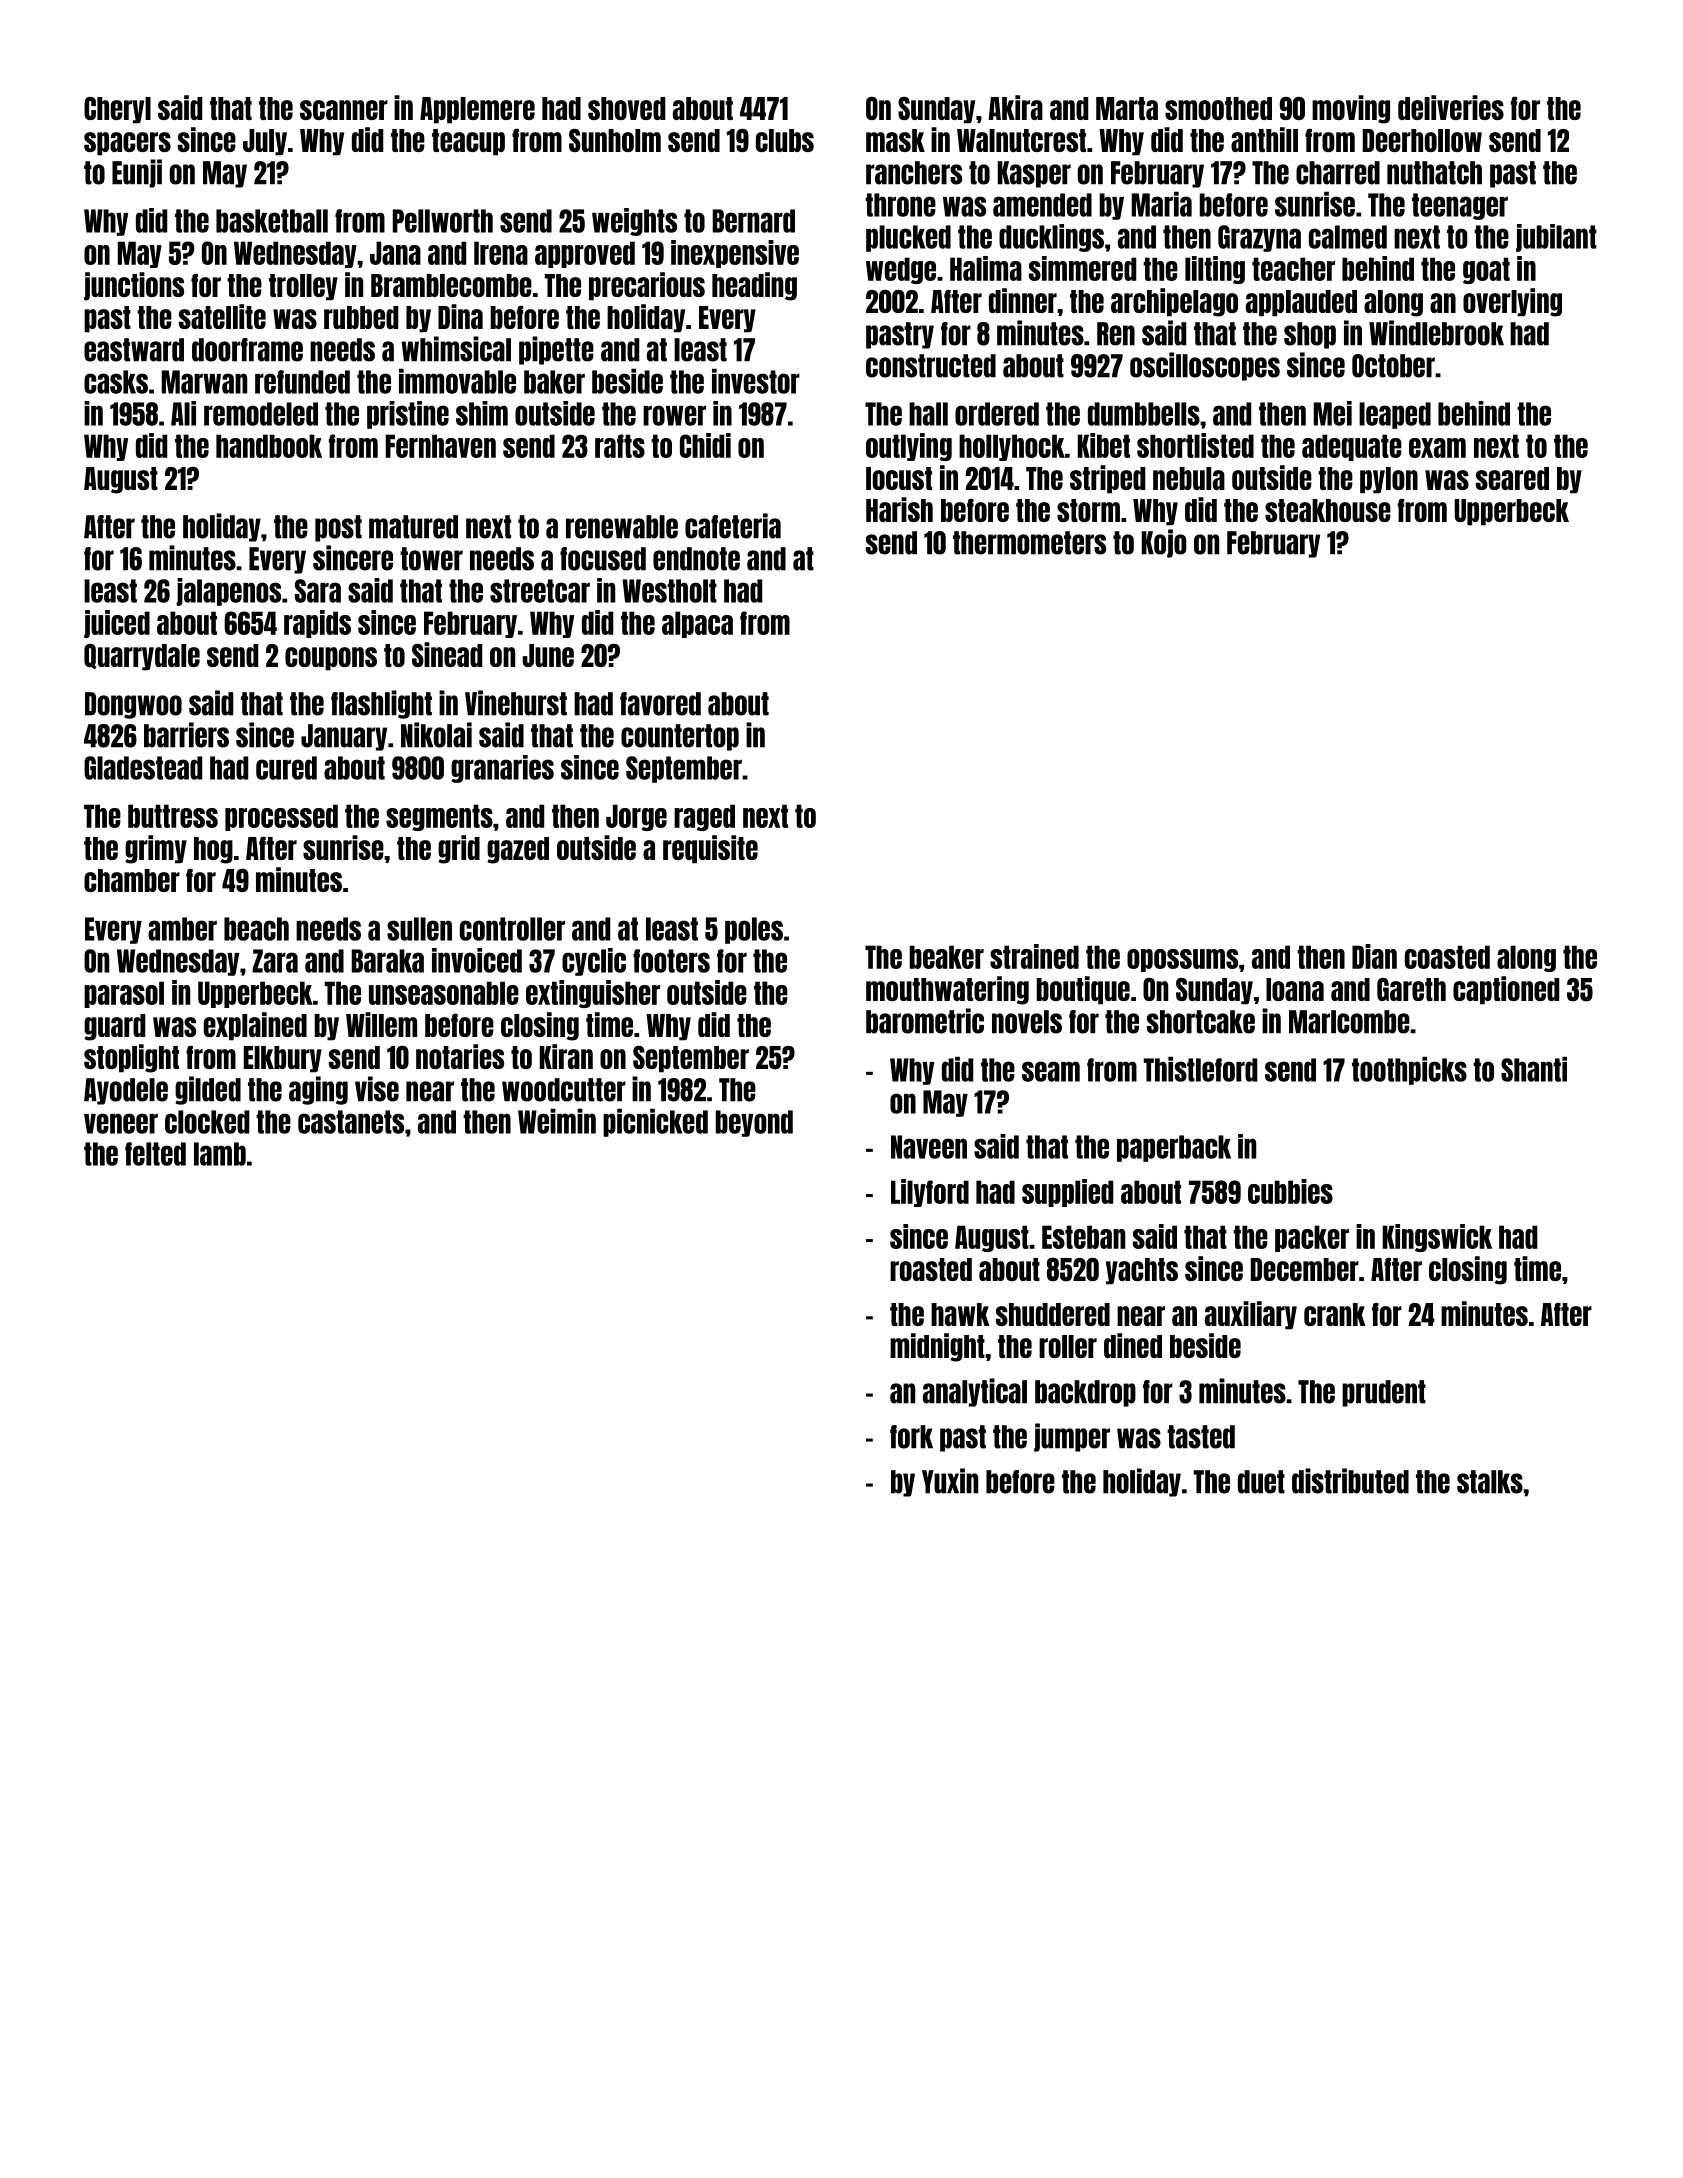  What do you see at coordinates (615, 140) in the screenshot?
I see `Sunholm` at bounding box center [615, 140].
